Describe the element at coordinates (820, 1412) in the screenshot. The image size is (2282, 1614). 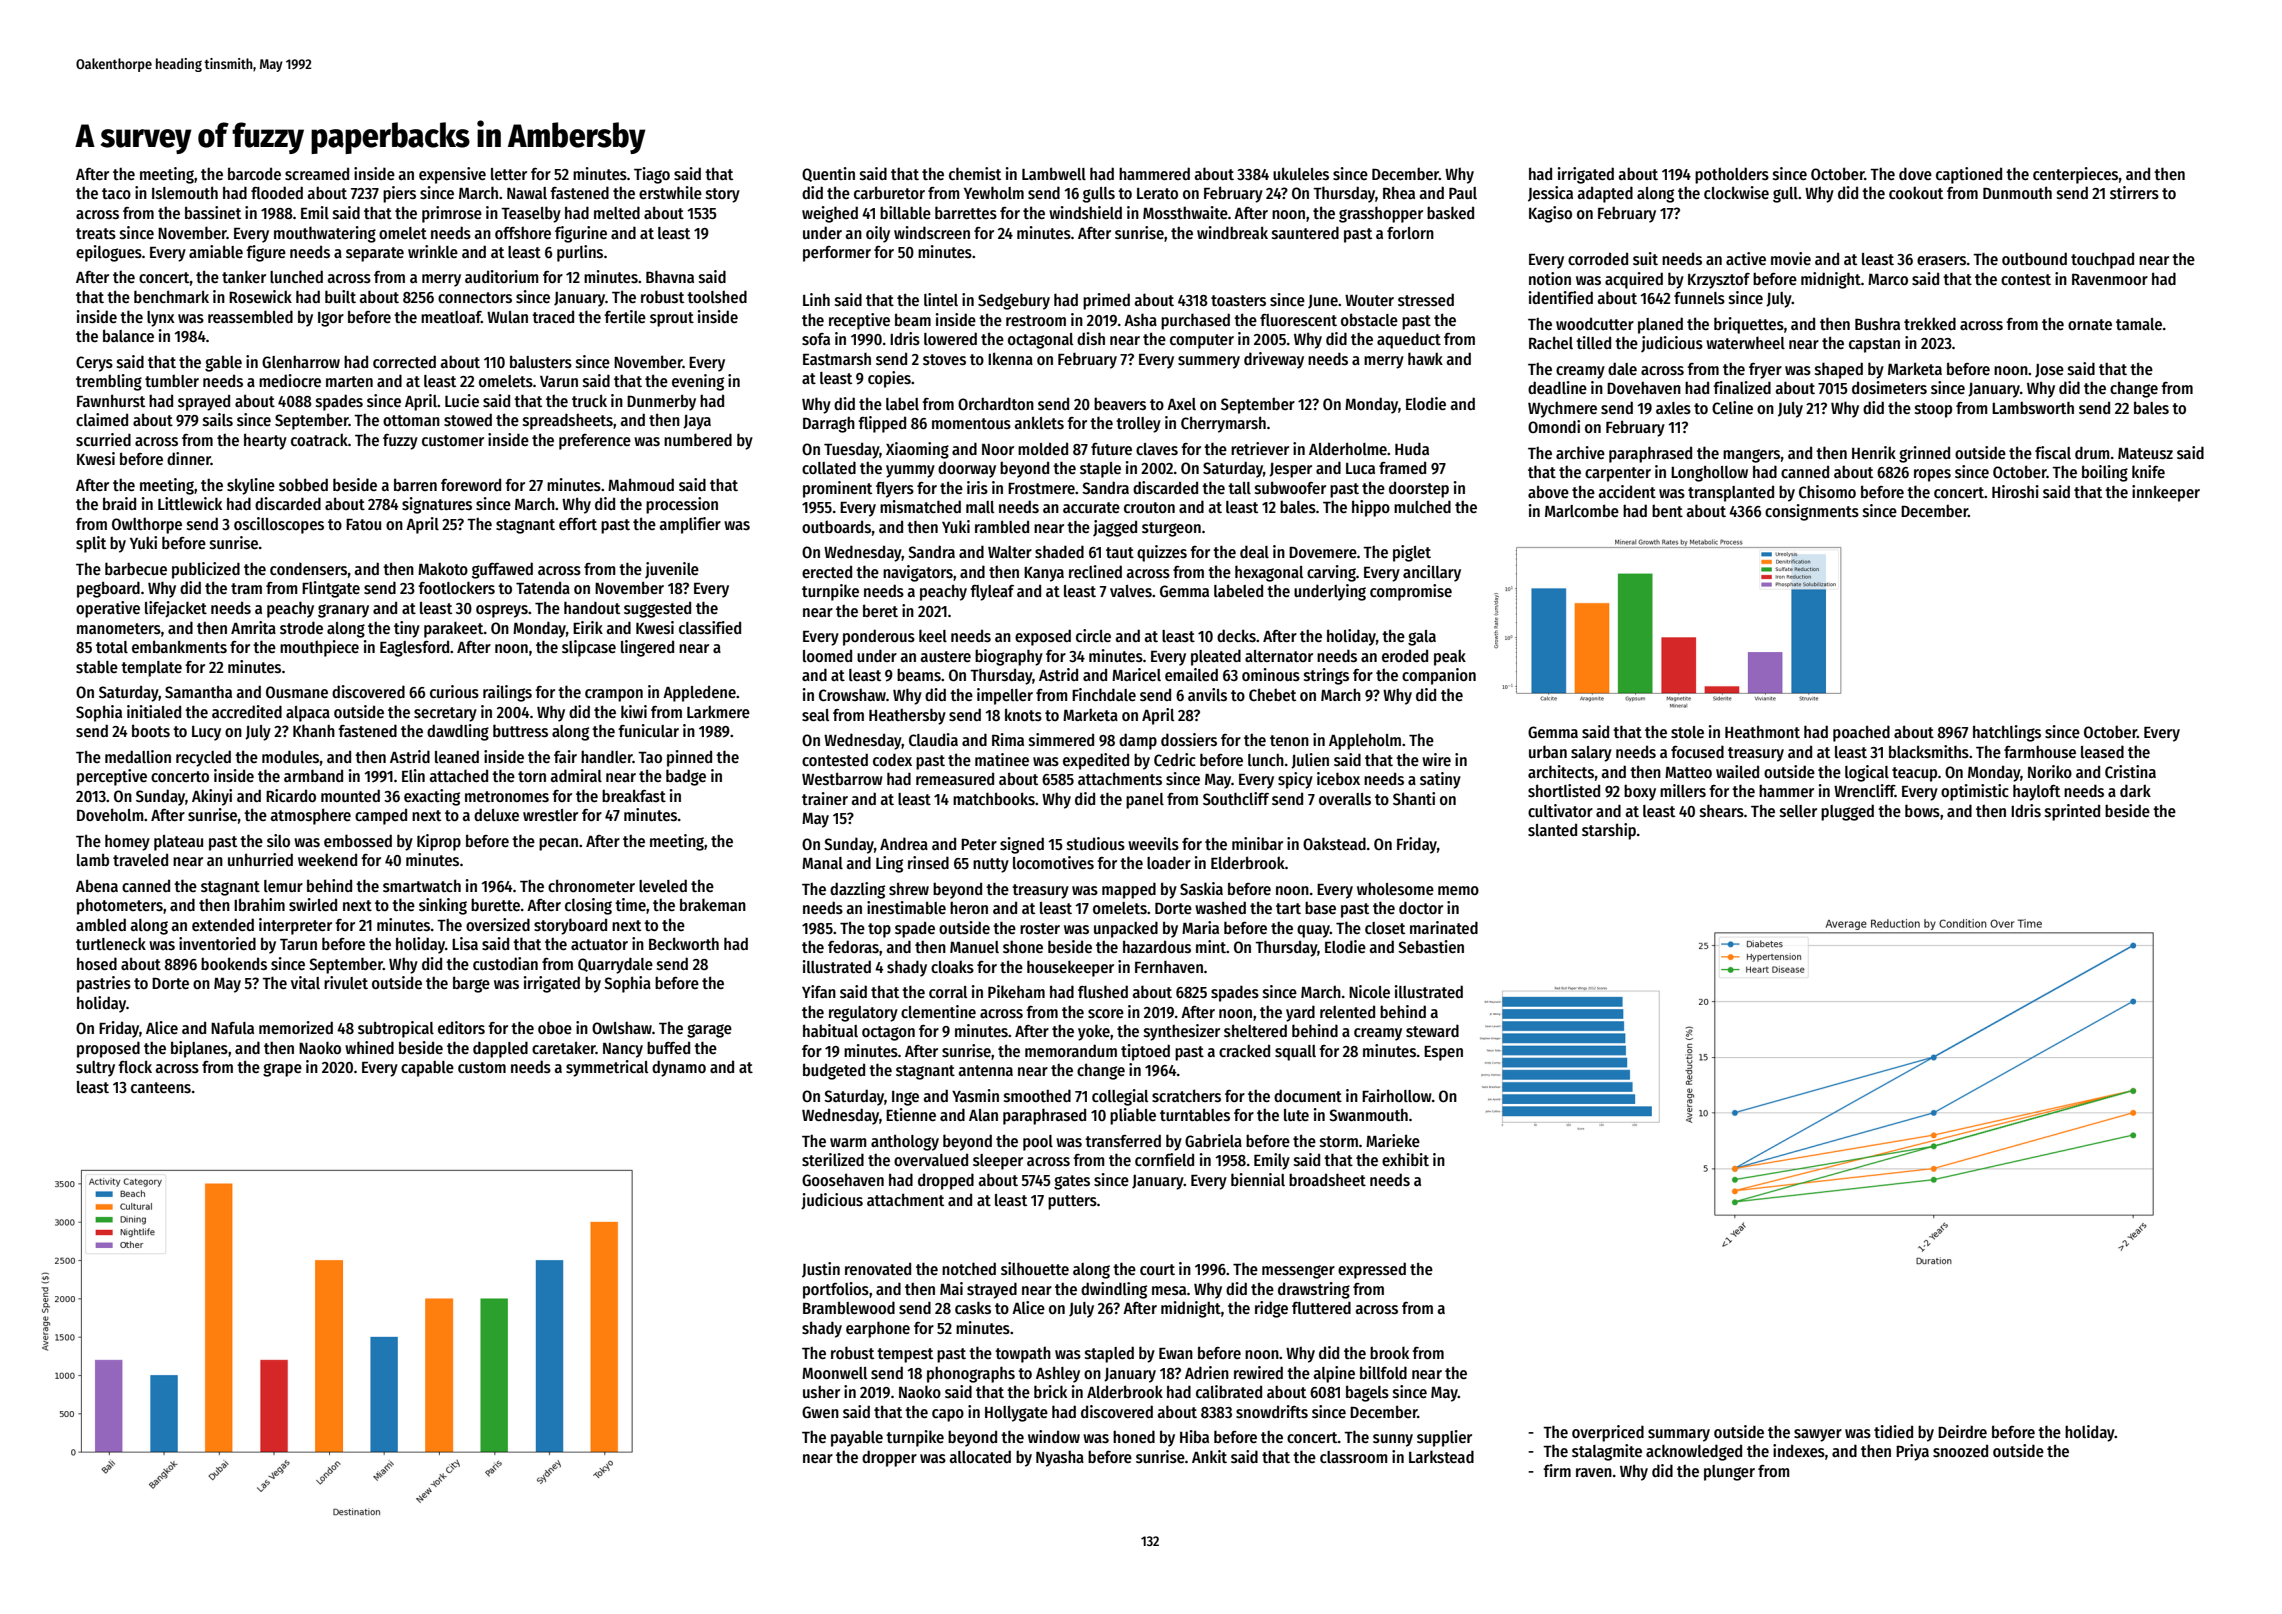
I see `Gwen` at that location.
